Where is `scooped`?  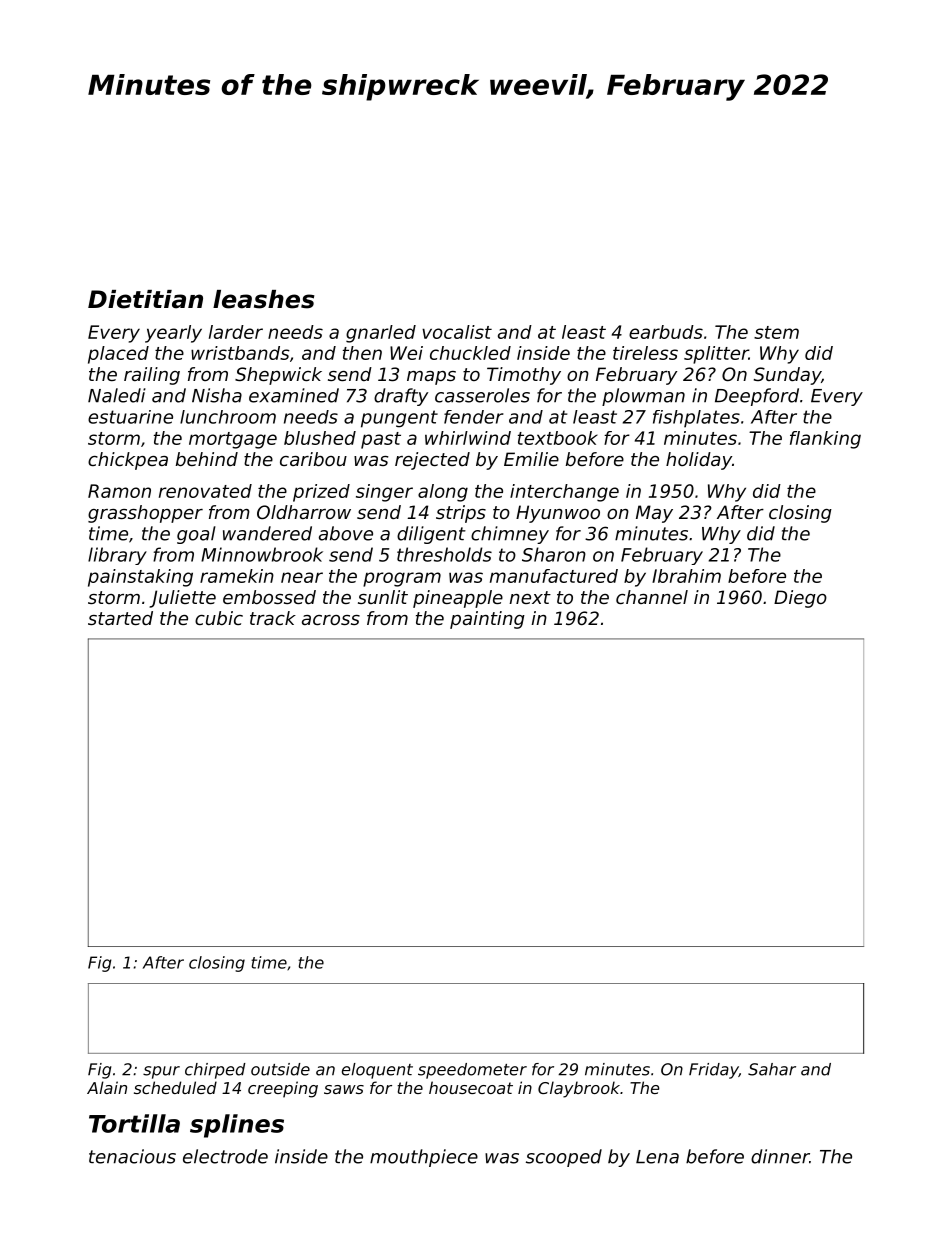
scooped is located at coordinates (564, 1158).
